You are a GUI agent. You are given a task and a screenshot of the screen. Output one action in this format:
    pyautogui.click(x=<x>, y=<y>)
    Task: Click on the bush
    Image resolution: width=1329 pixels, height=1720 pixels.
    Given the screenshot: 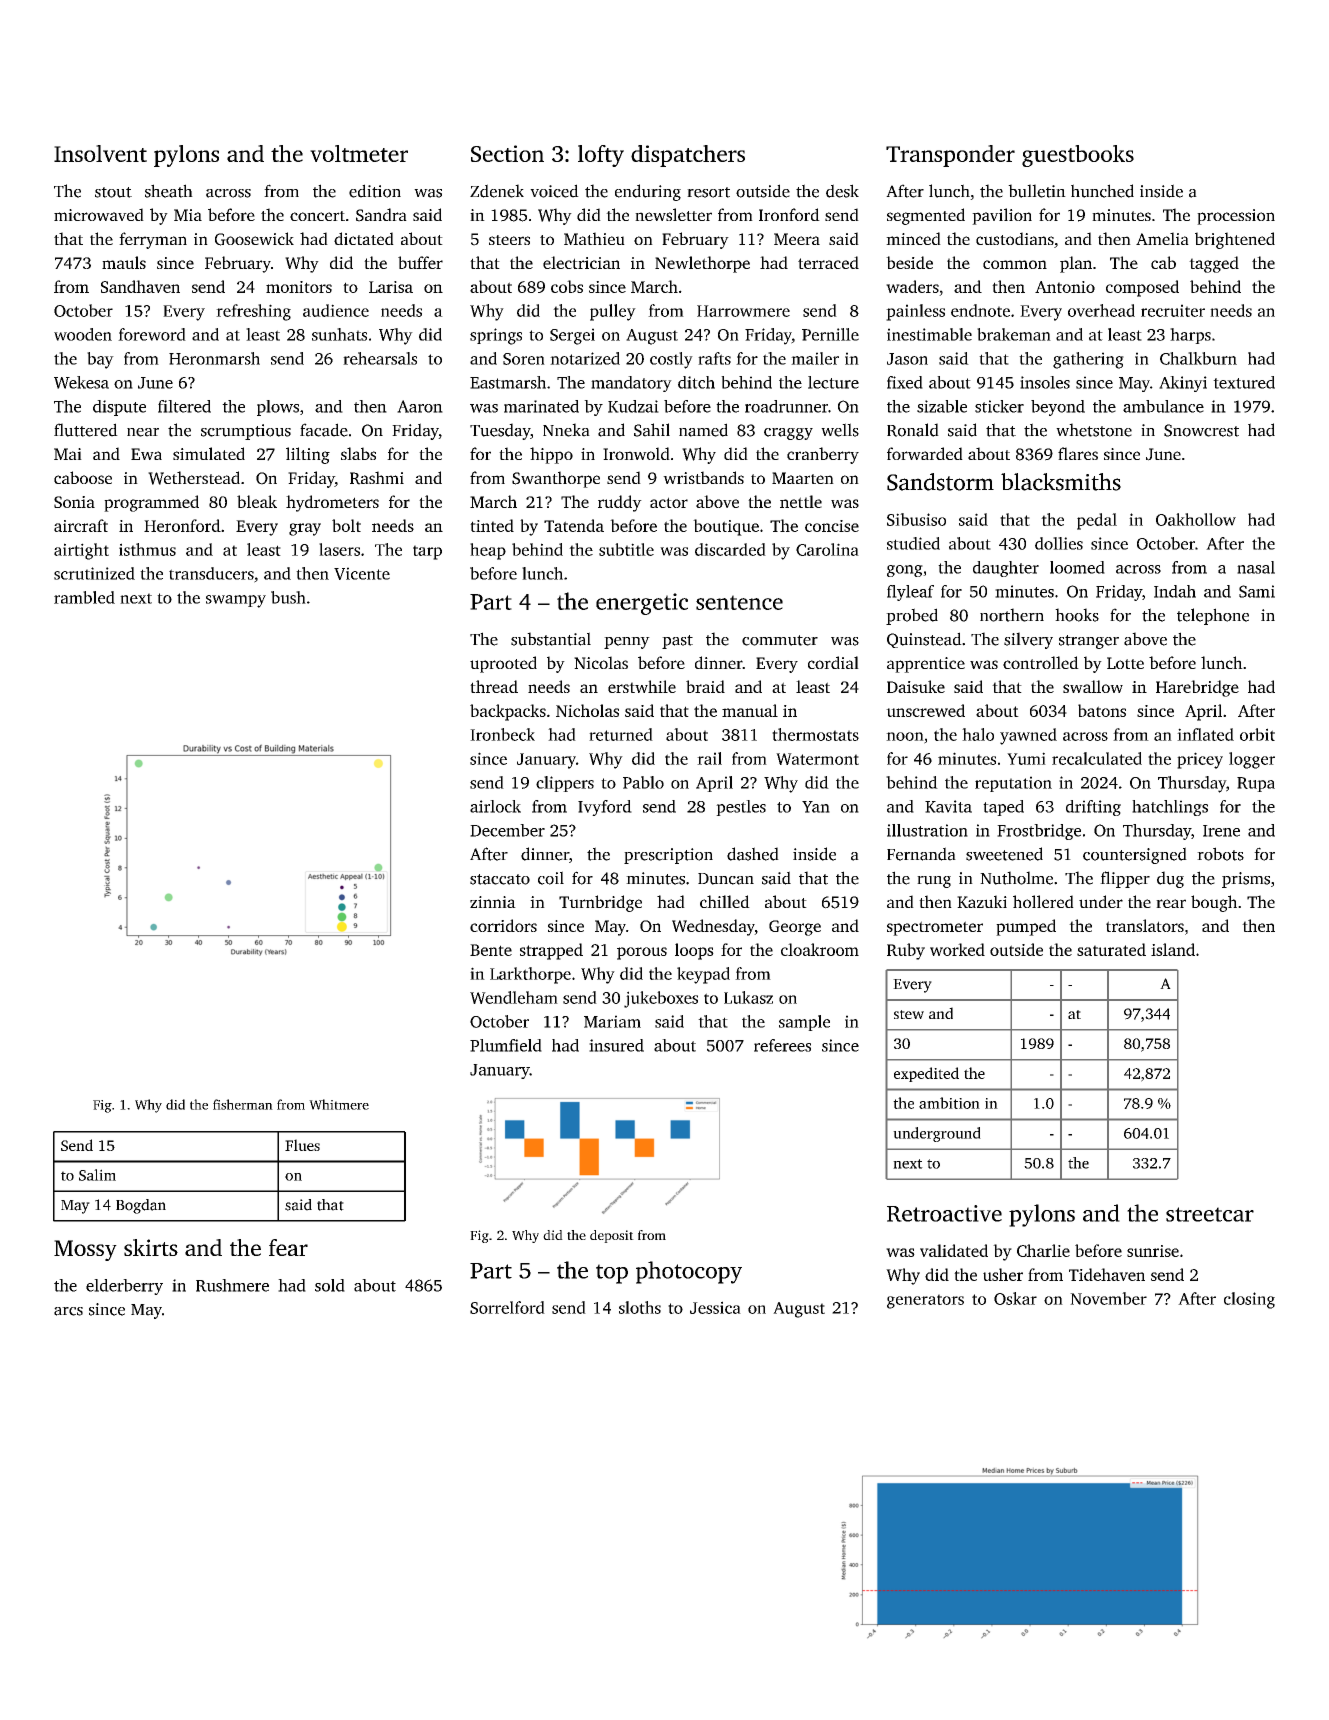 What is the action you would take?
    pyautogui.click(x=288, y=597)
